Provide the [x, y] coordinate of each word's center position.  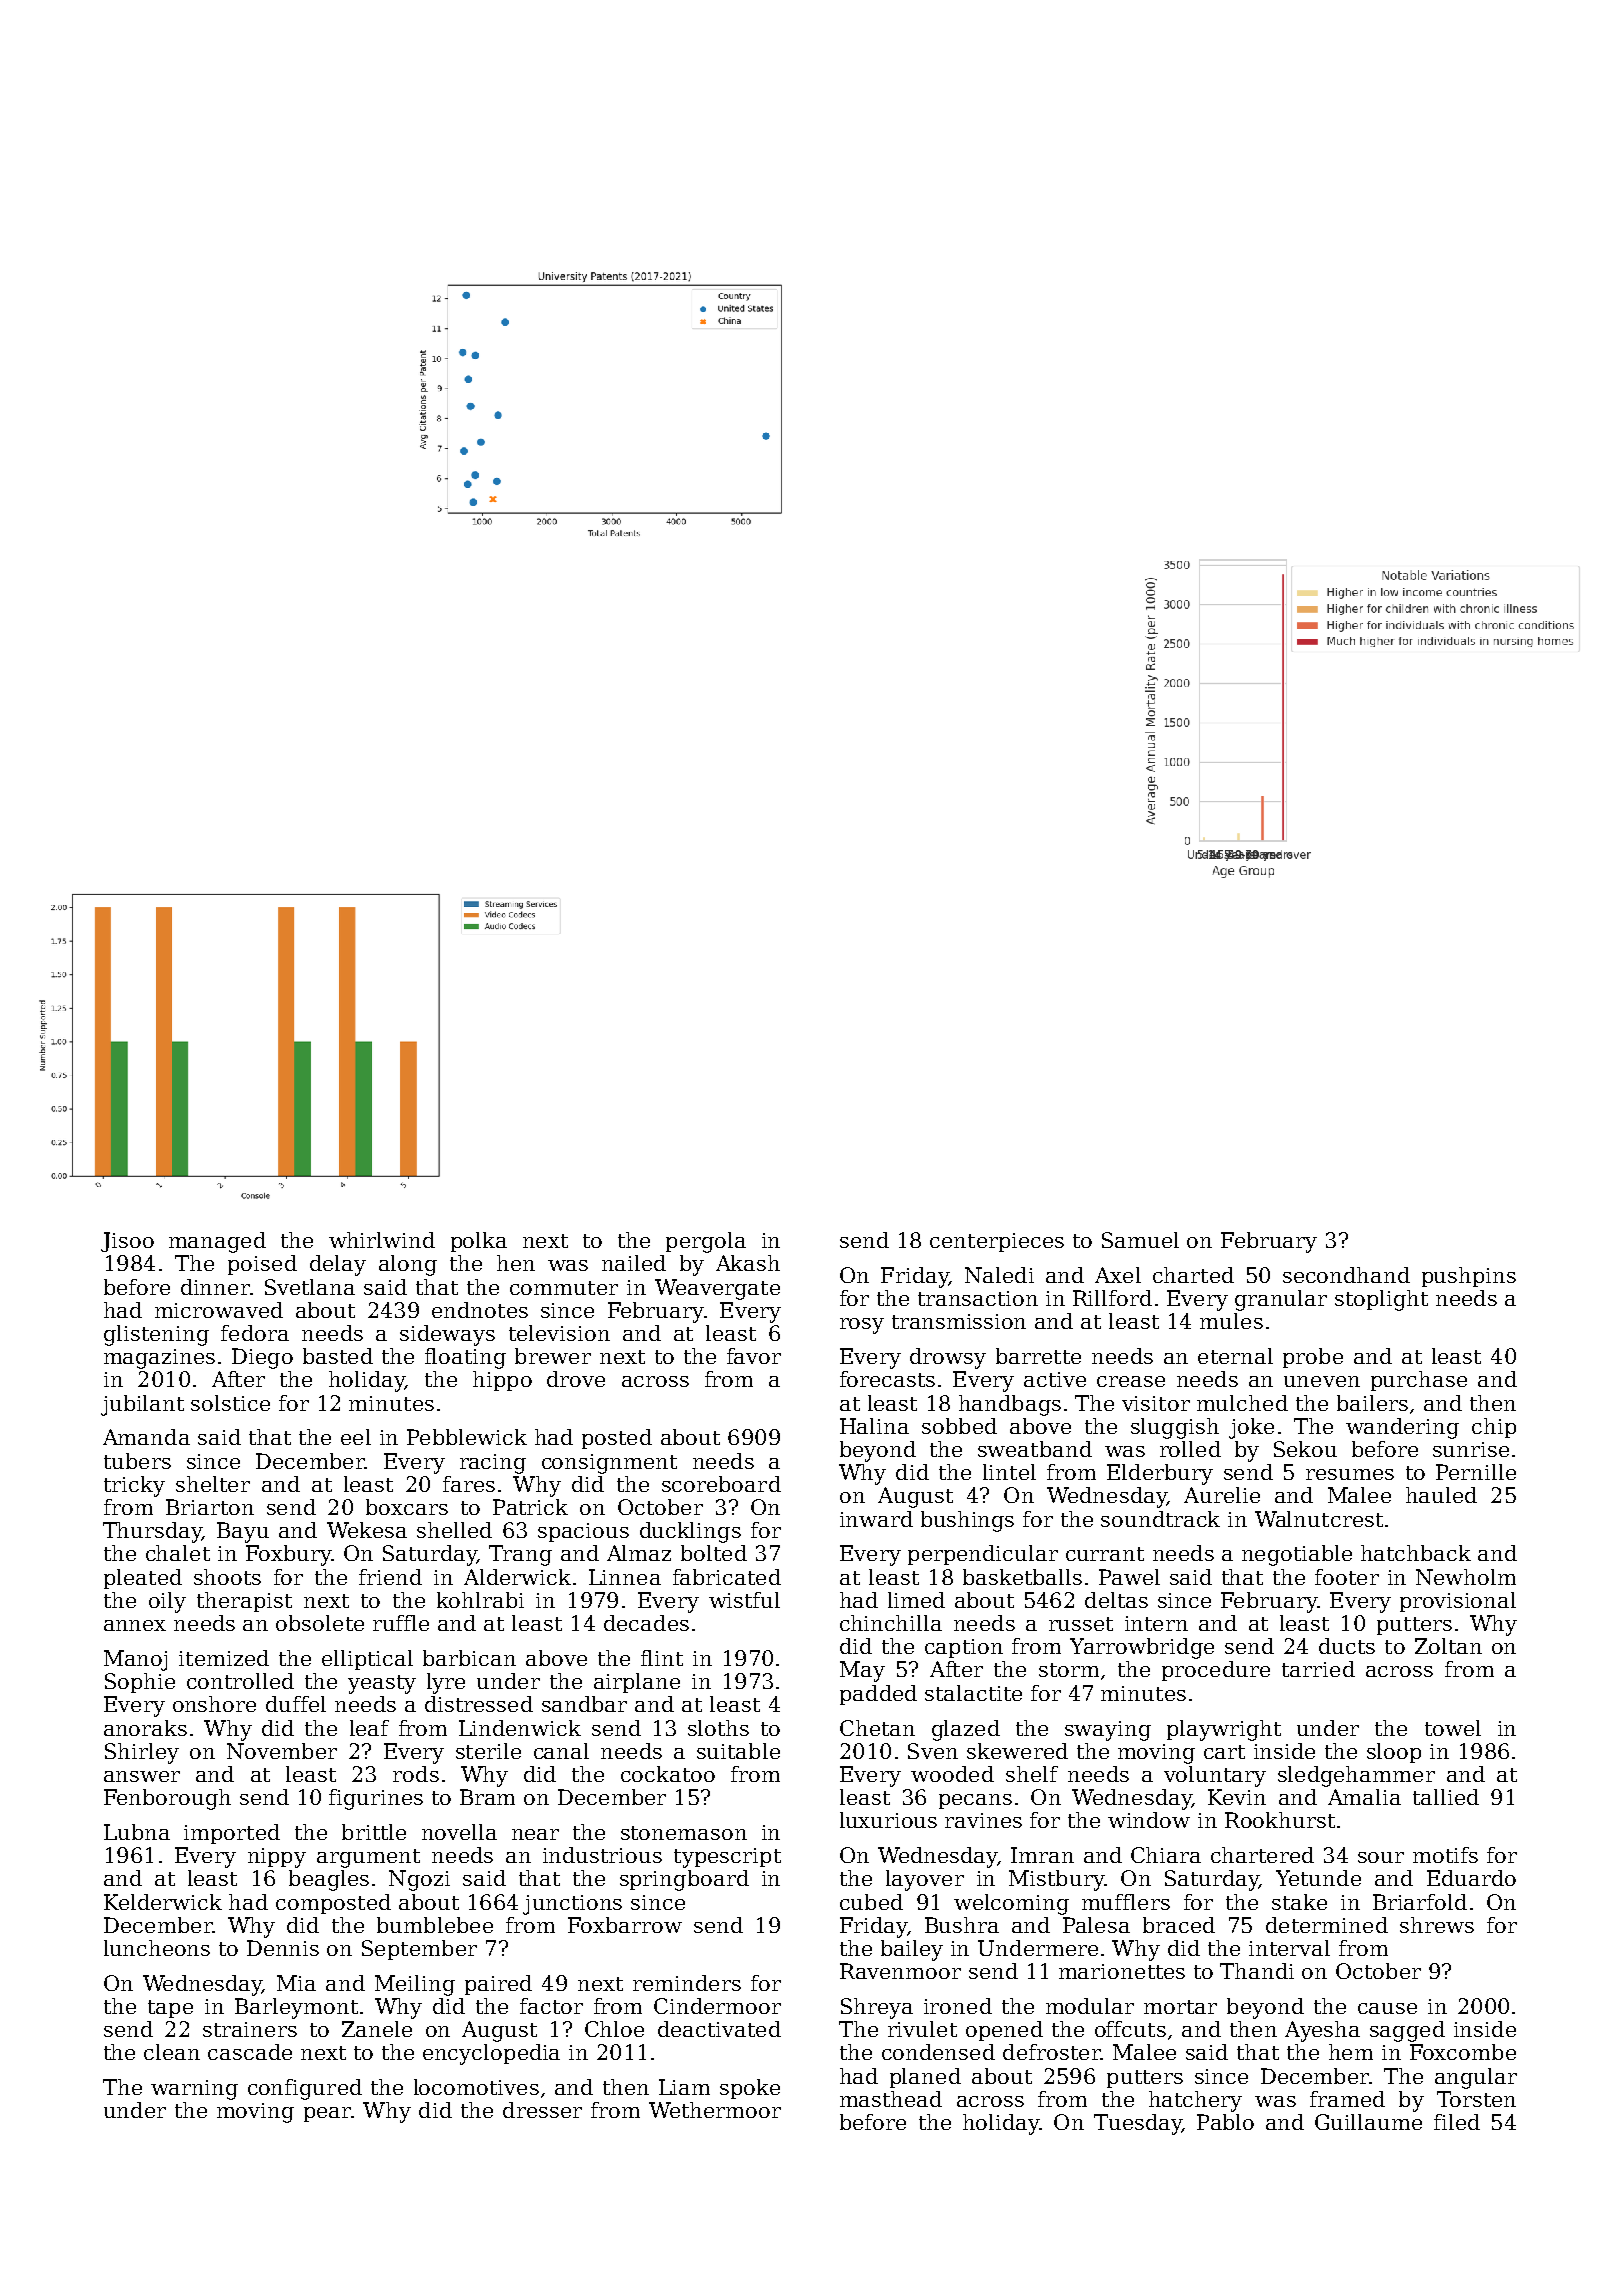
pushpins [1469, 1277]
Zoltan [1448, 1646]
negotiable [1297, 1555]
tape [170, 2009]
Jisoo [127, 1242]
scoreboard [721, 1484]
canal [561, 1751]
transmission [959, 1321]
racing [493, 1464]
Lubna [137, 1832]
